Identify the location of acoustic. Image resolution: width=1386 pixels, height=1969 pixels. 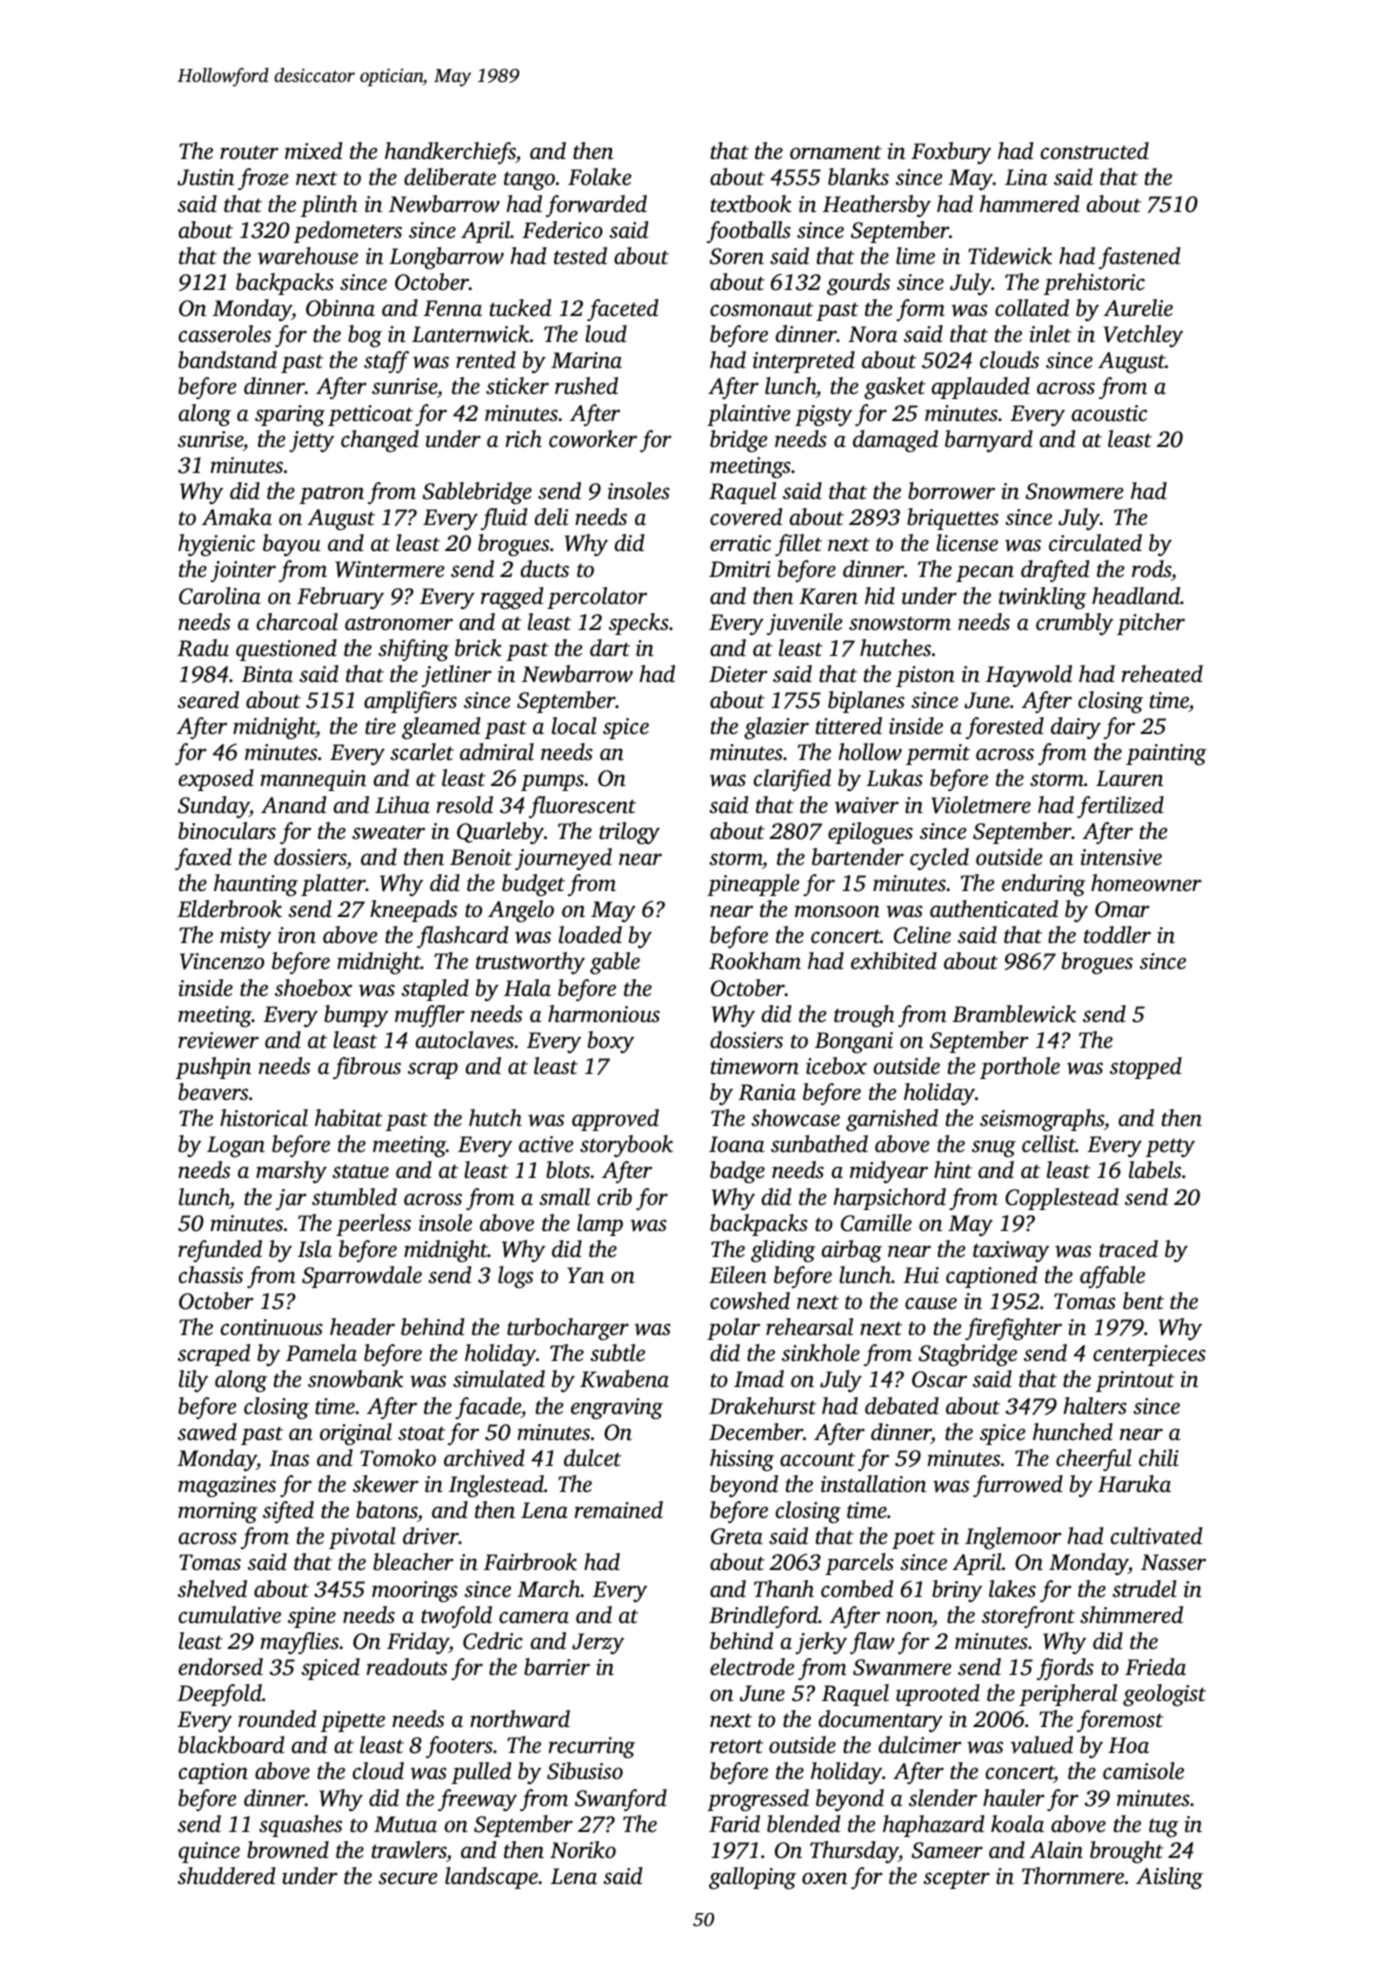
(1109, 413).
